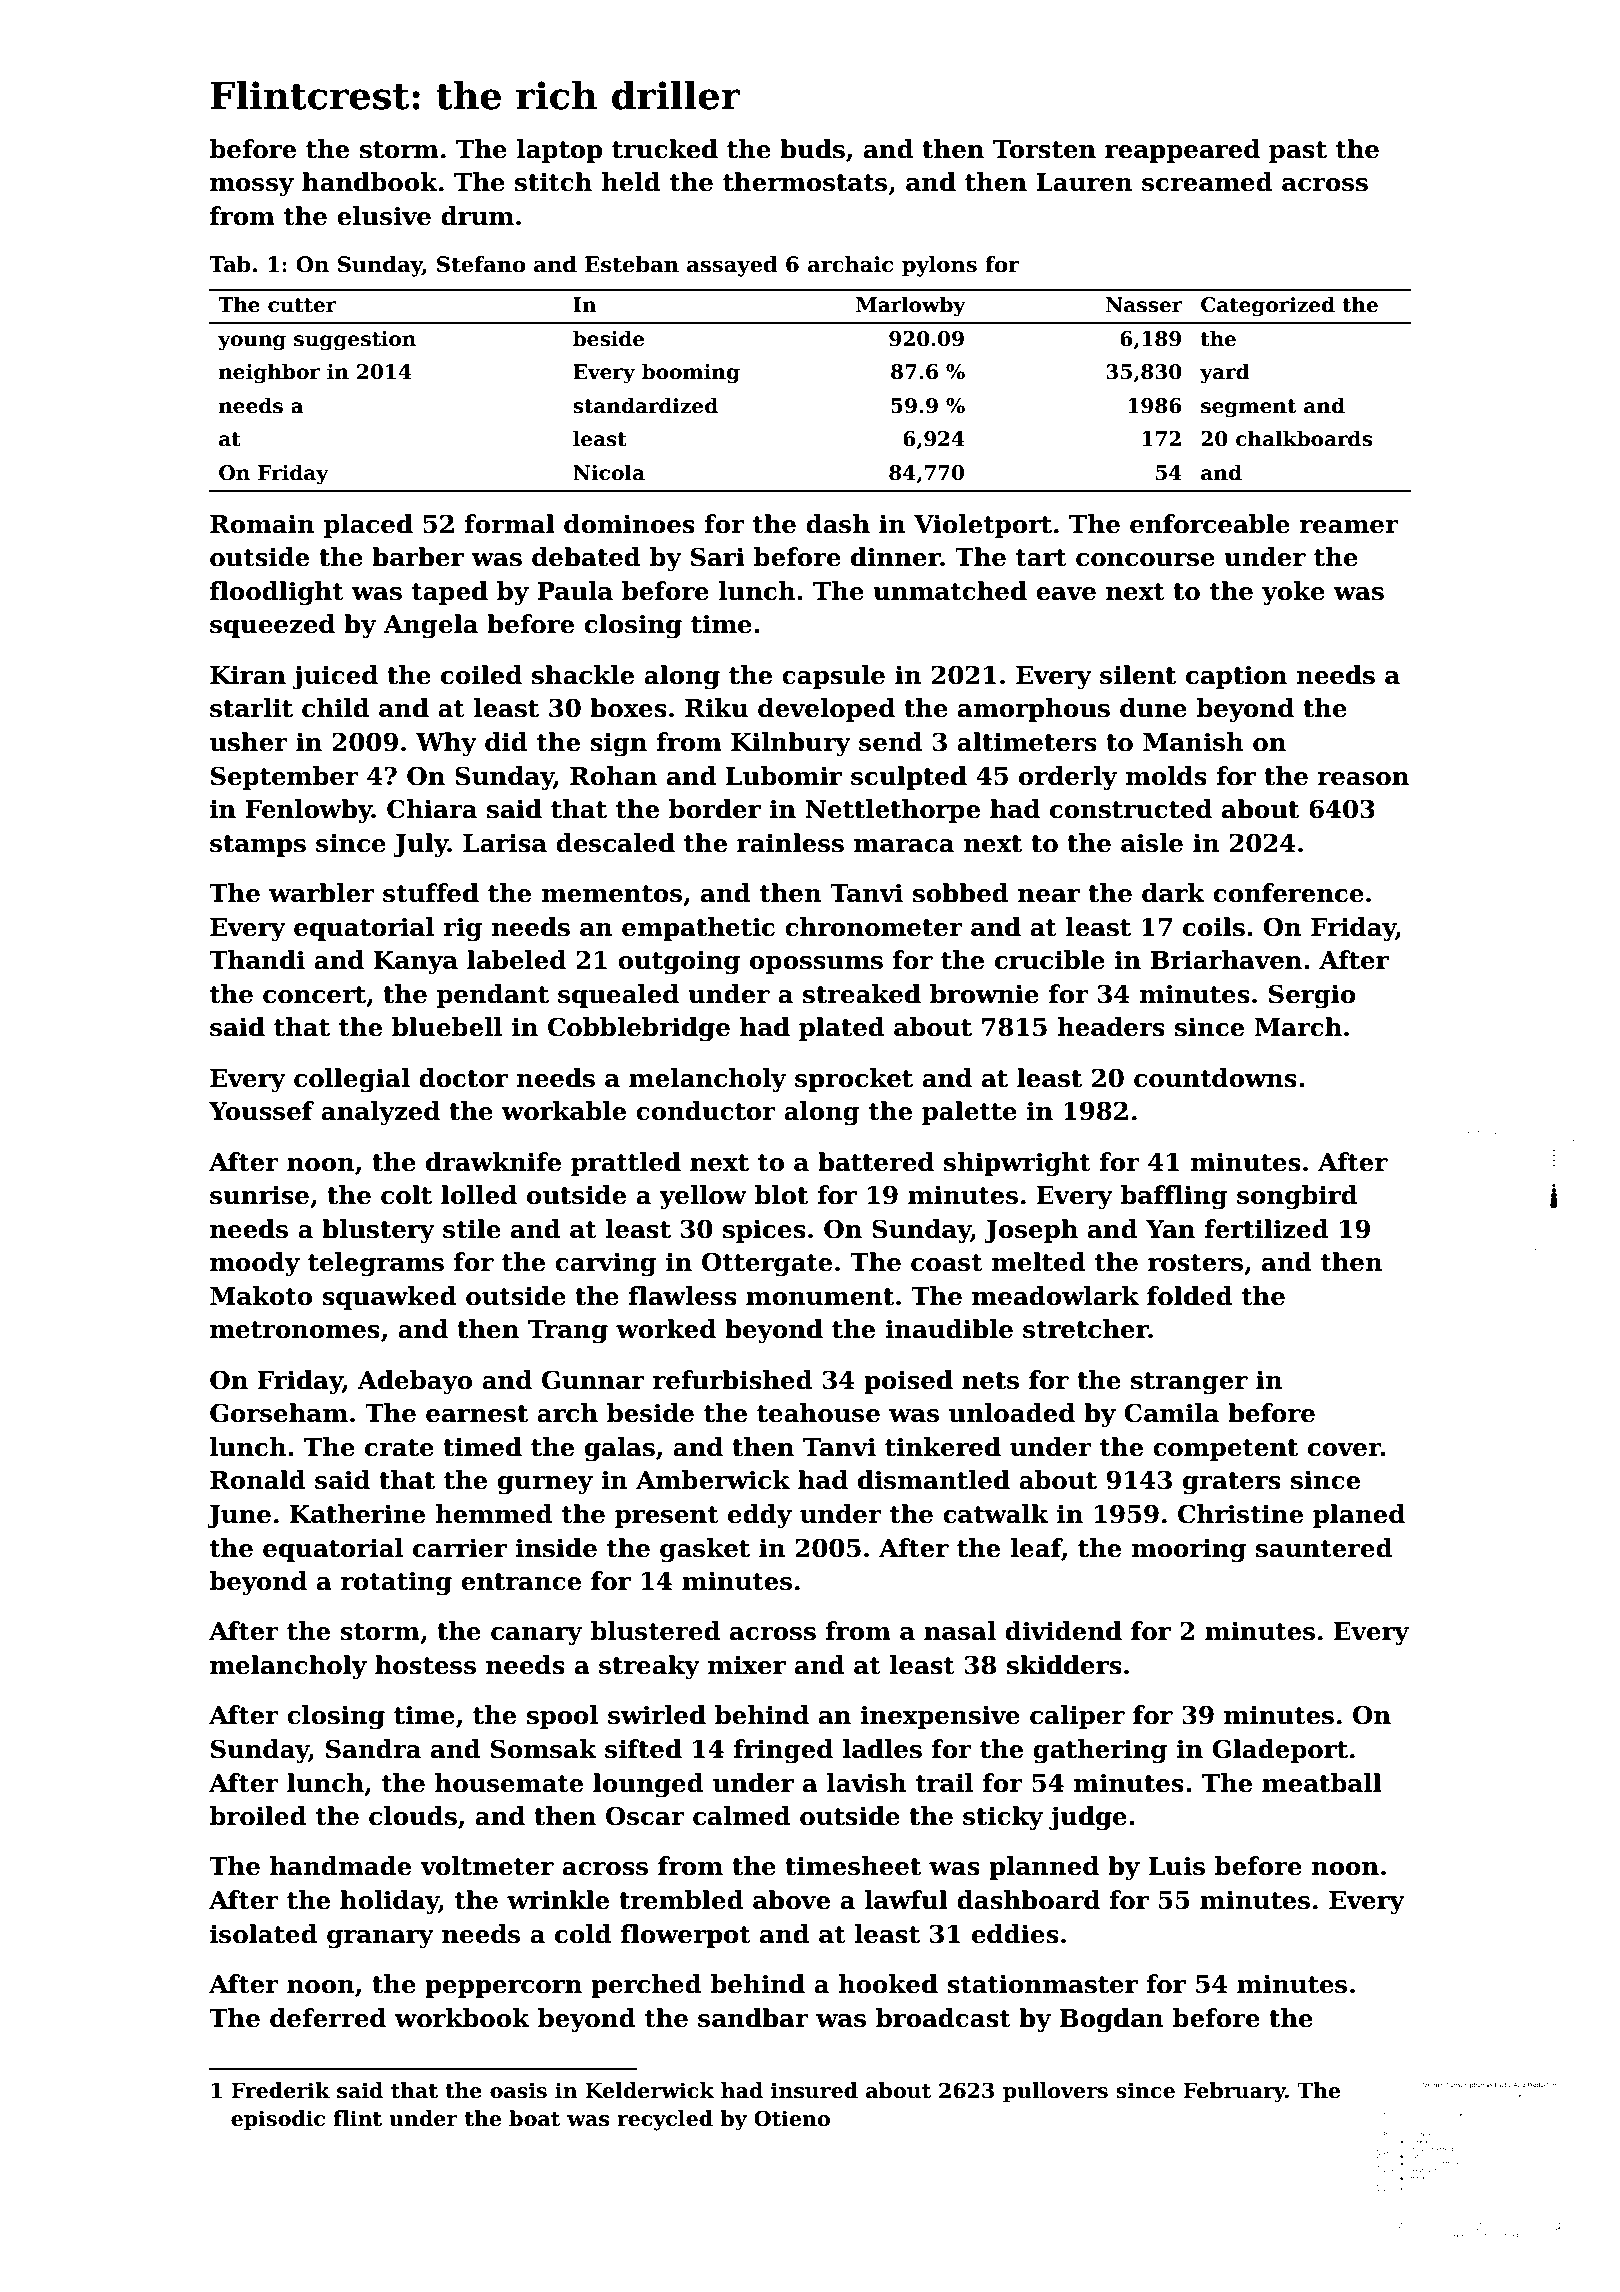 The height and width of the page is (2292, 1620). What do you see at coordinates (258, 1480) in the page?
I see `Ronald` at bounding box center [258, 1480].
